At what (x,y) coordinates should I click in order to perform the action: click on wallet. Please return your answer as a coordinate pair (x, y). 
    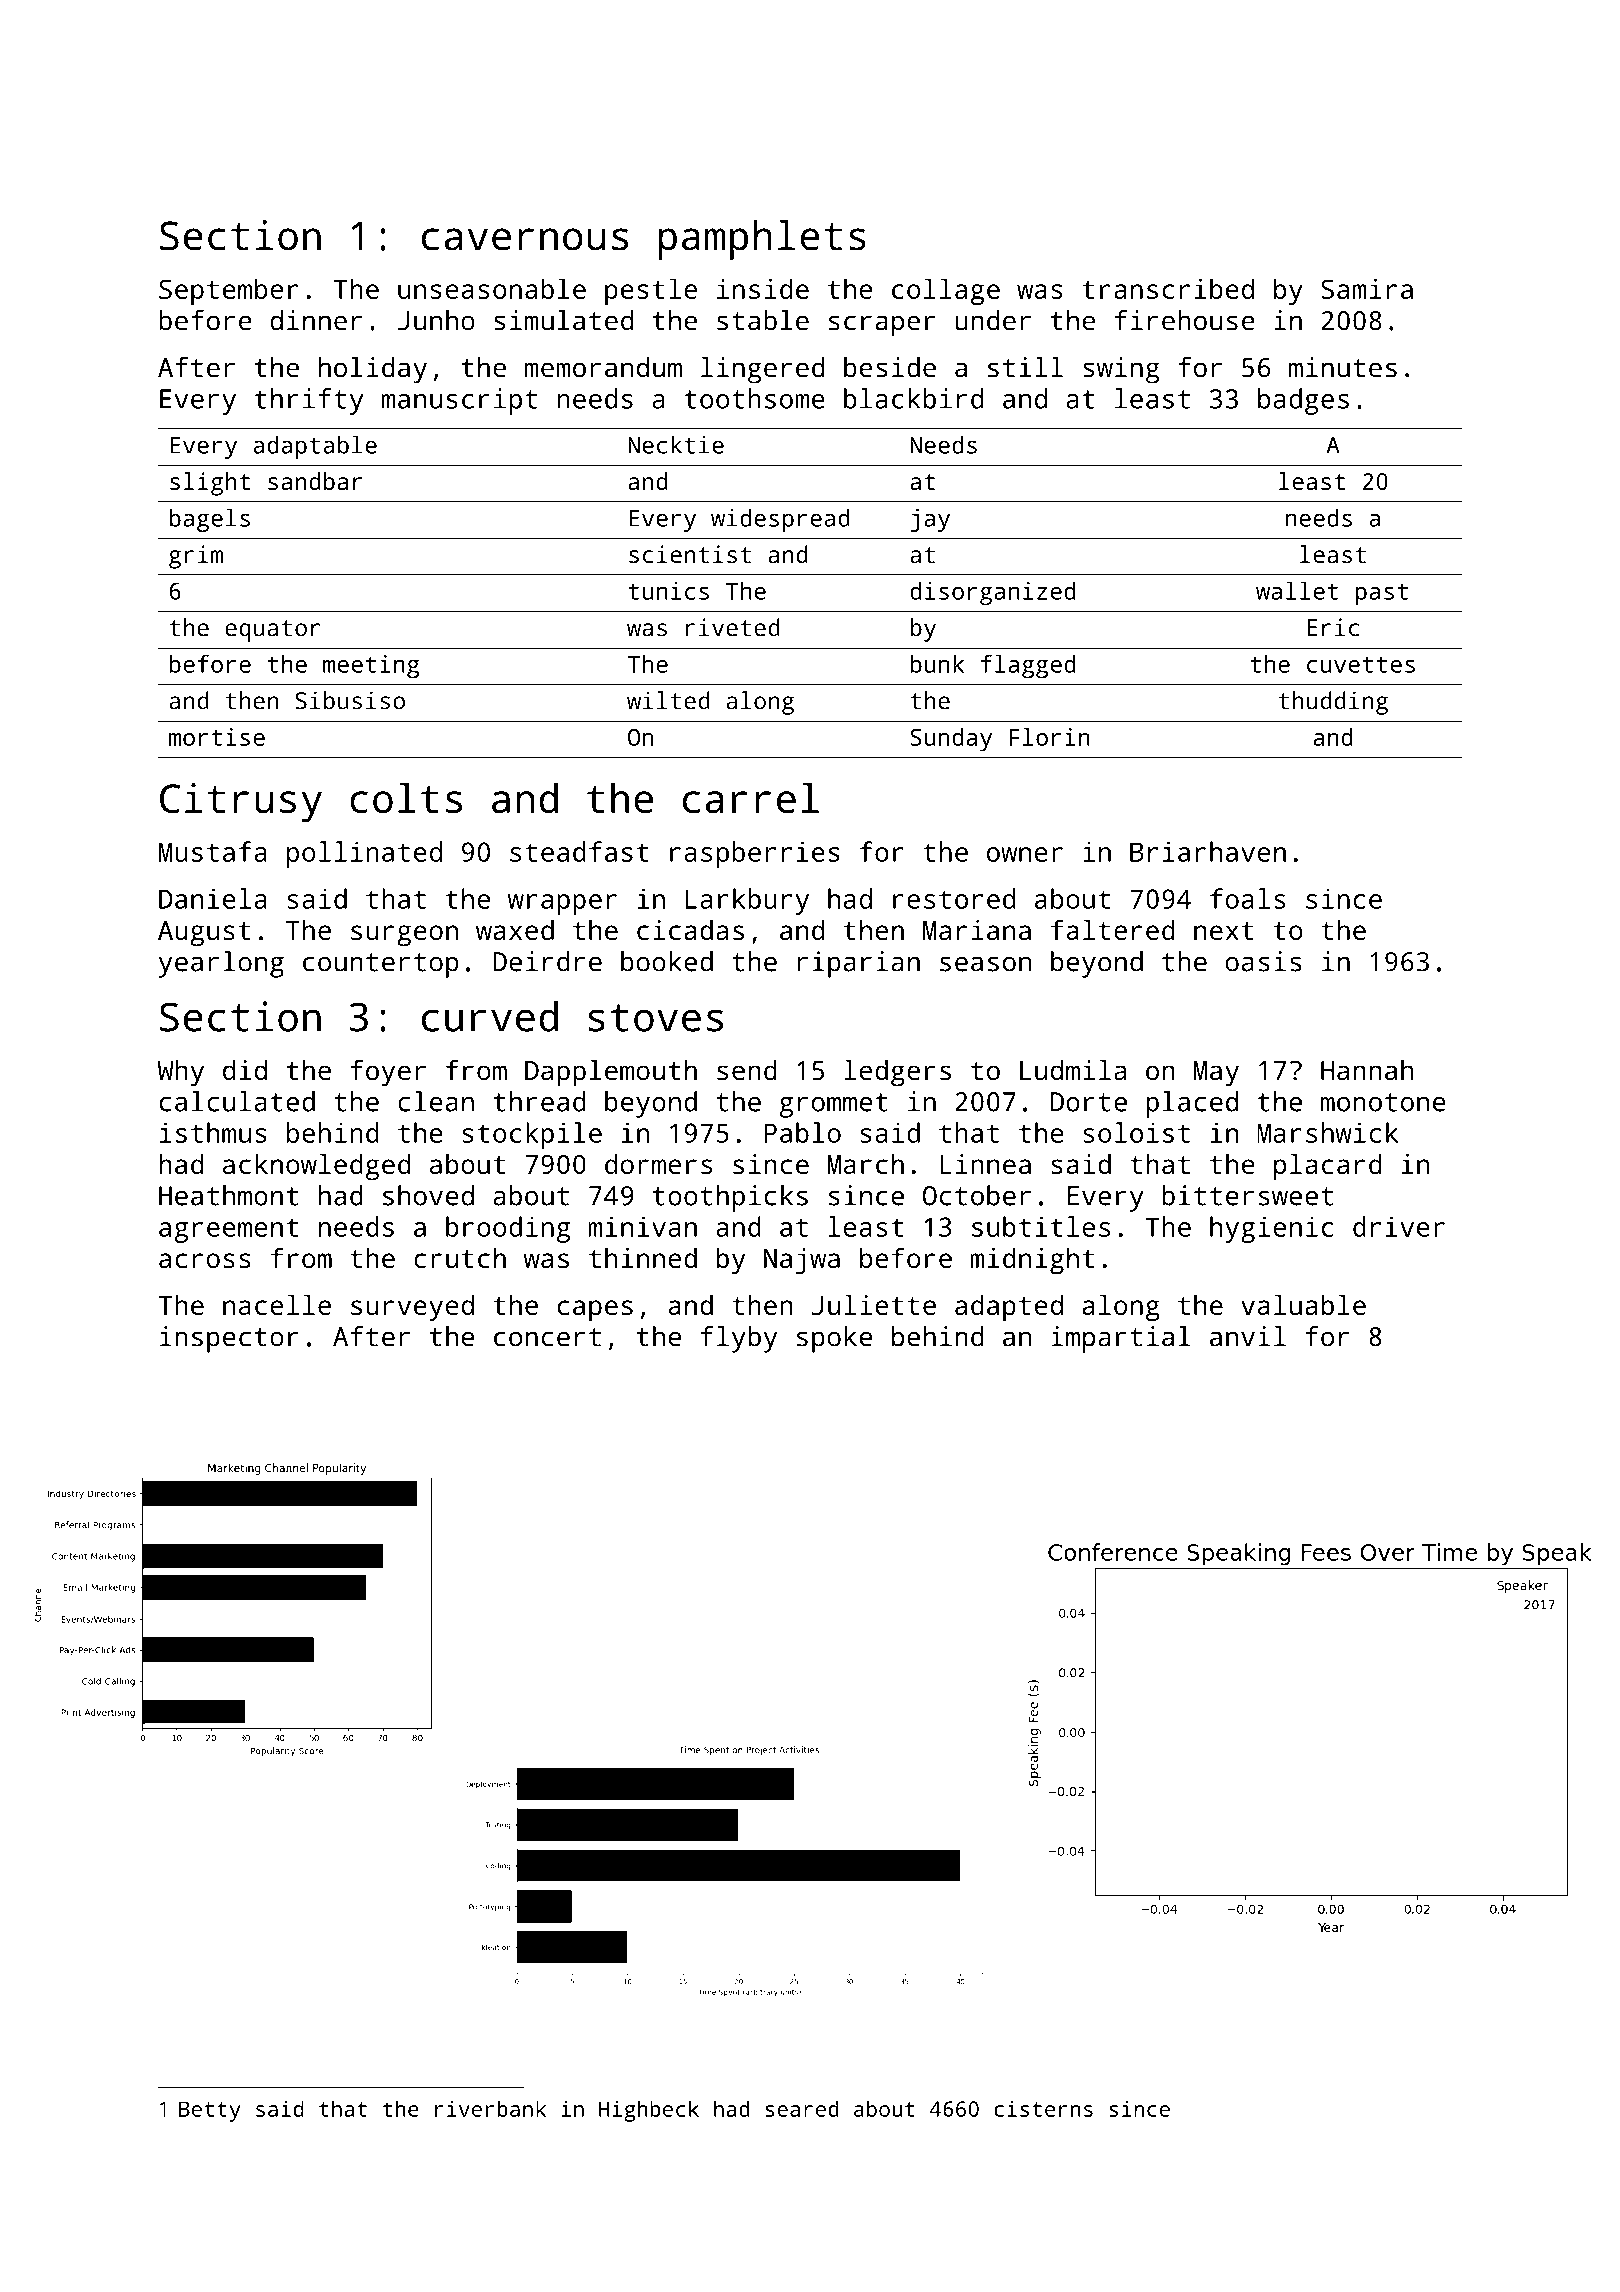
    Looking at the image, I should click on (1297, 591).
